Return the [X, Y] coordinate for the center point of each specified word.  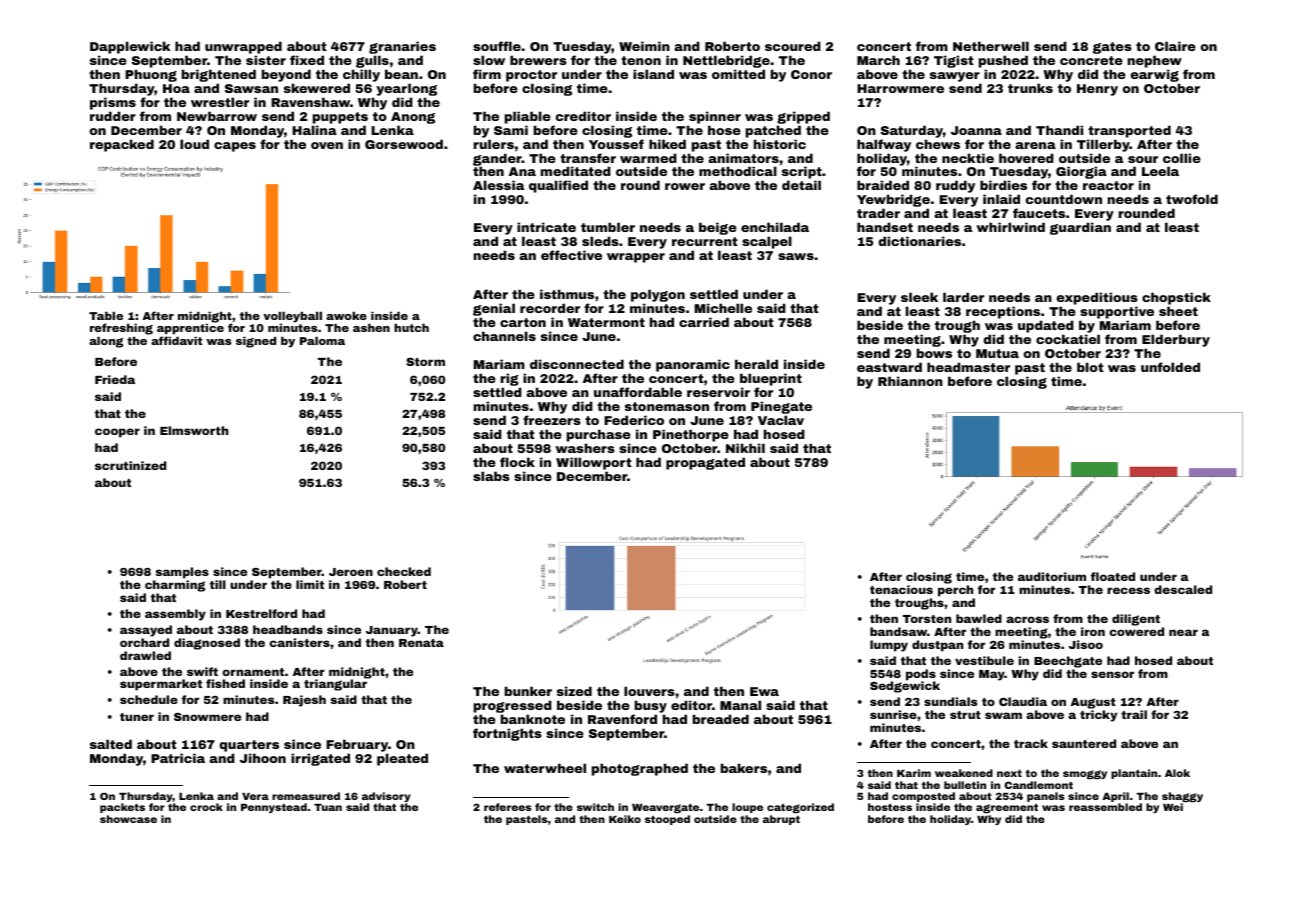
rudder [113, 116]
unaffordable [638, 392]
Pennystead [274, 808]
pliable [528, 117]
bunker [528, 691]
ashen [371, 327]
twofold [1192, 199]
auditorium [1052, 576]
